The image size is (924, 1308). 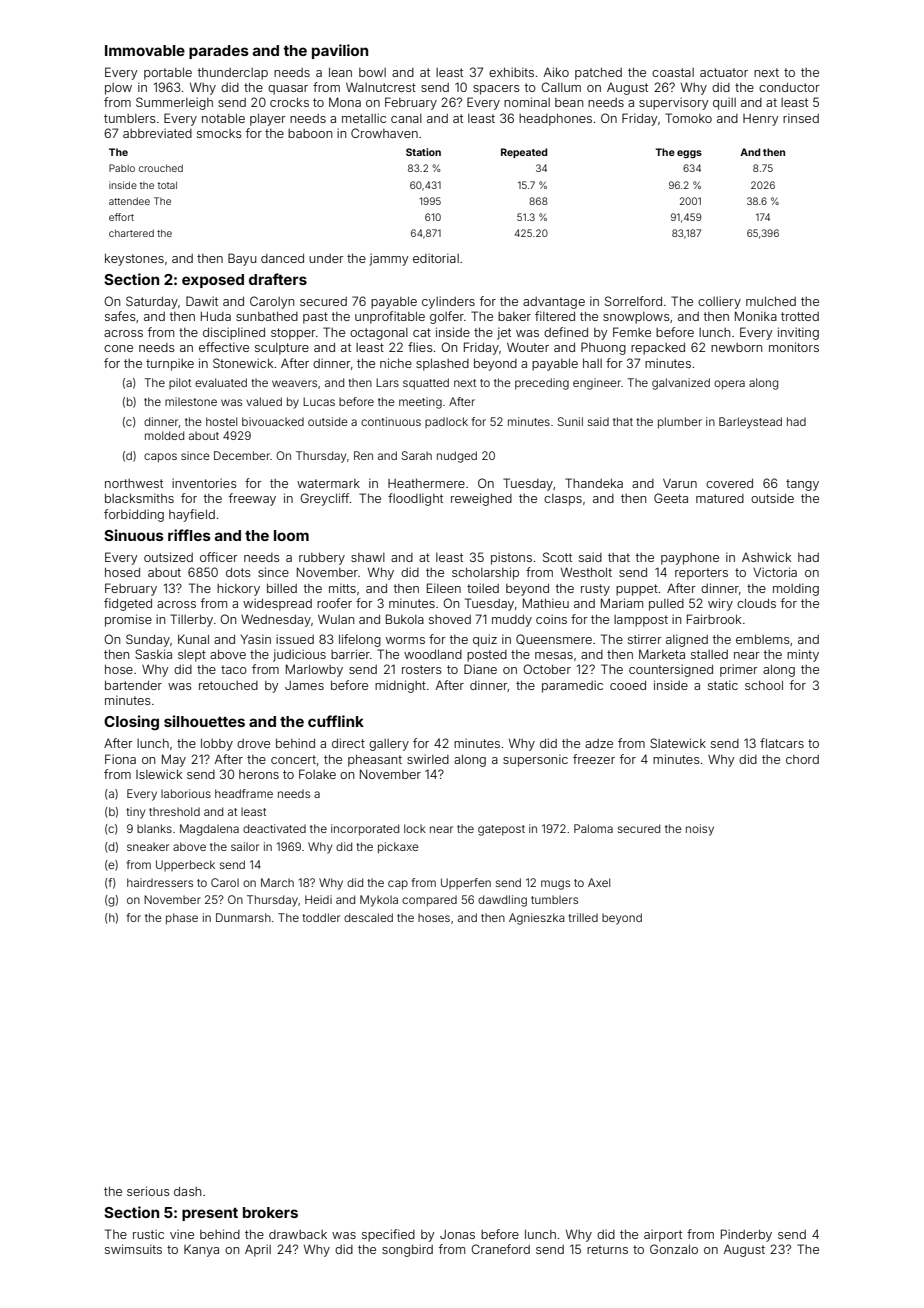 What do you see at coordinates (148, 846) in the screenshot?
I see `sneaker` at bounding box center [148, 846].
